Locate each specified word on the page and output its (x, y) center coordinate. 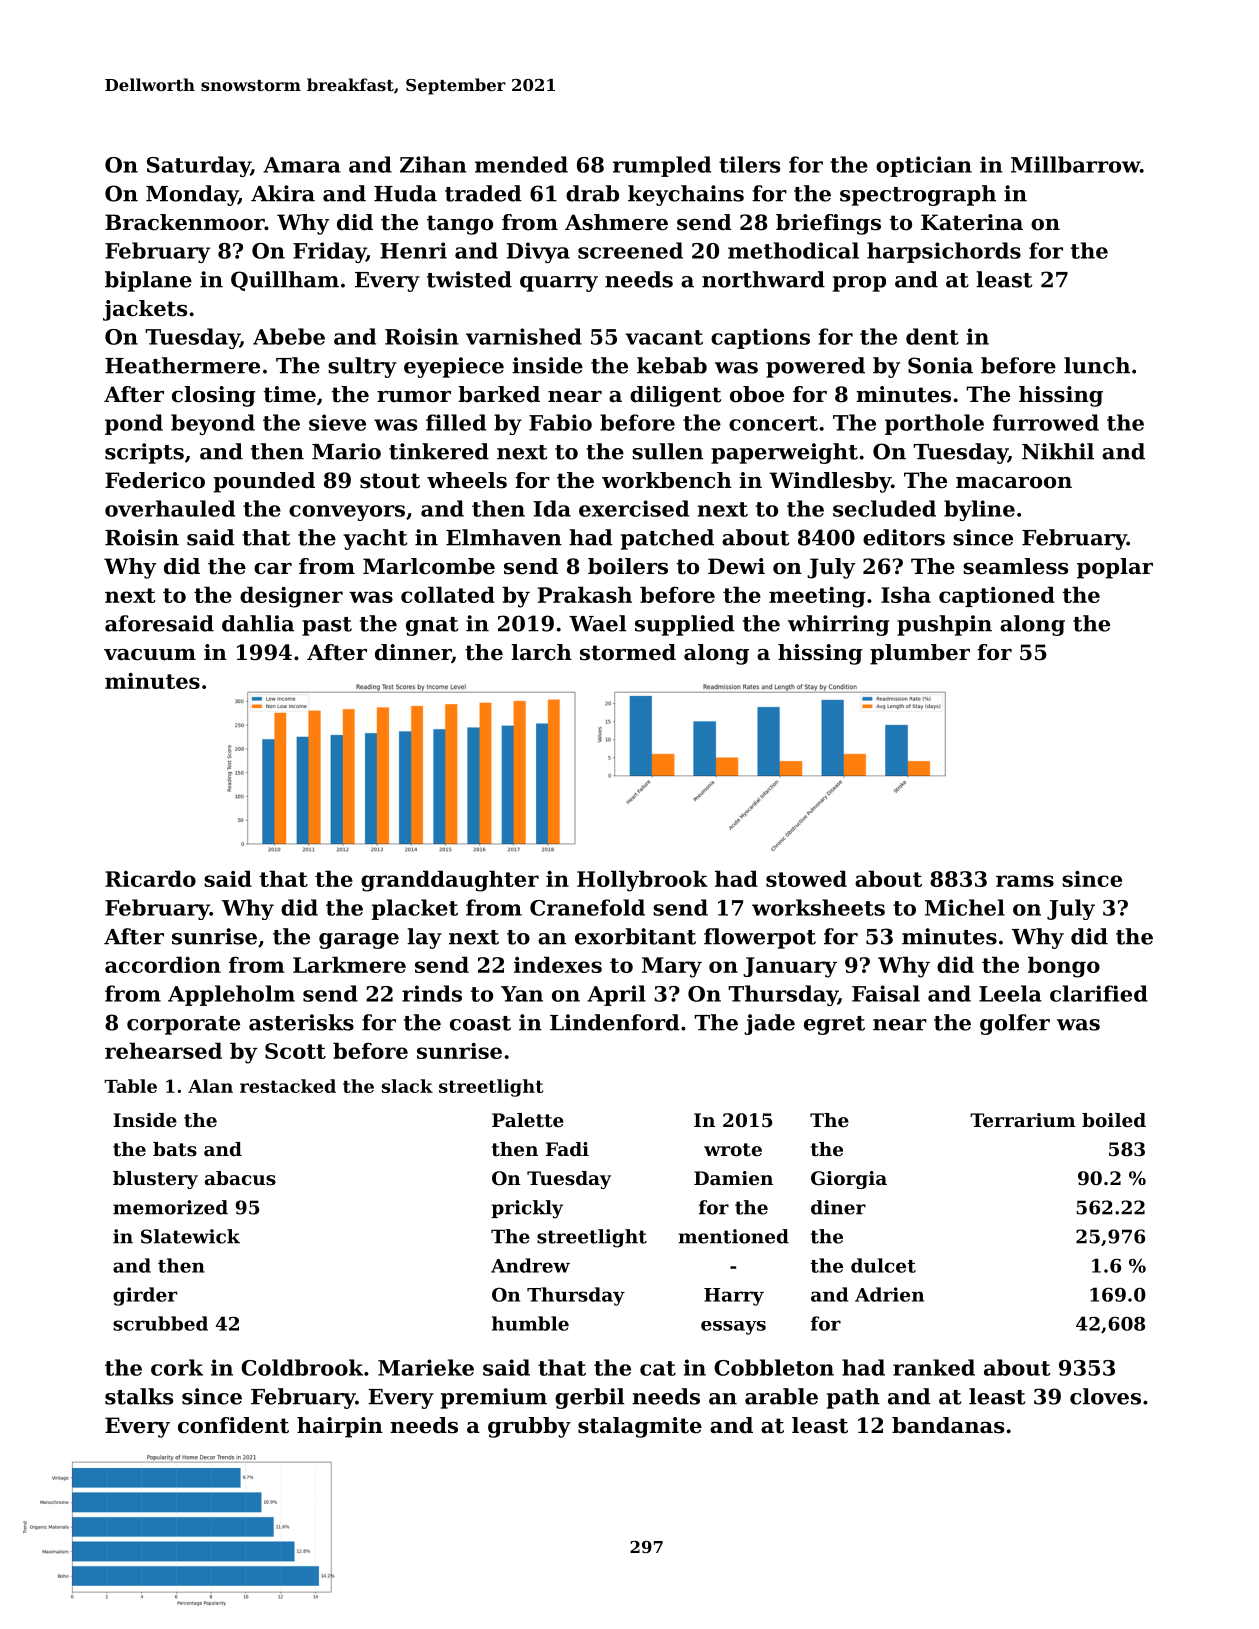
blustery (155, 1180)
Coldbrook (302, 1367)
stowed (806, 878)
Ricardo (150, 878)
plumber (920, 654)
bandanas (948, 1425)
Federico (155, 480)
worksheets (818, 907)
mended (521, 164)
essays (733, 1328)
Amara (302, 165)
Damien (733, 1178)
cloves (1105, 1396)
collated (448, 594)
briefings (828, 224)
